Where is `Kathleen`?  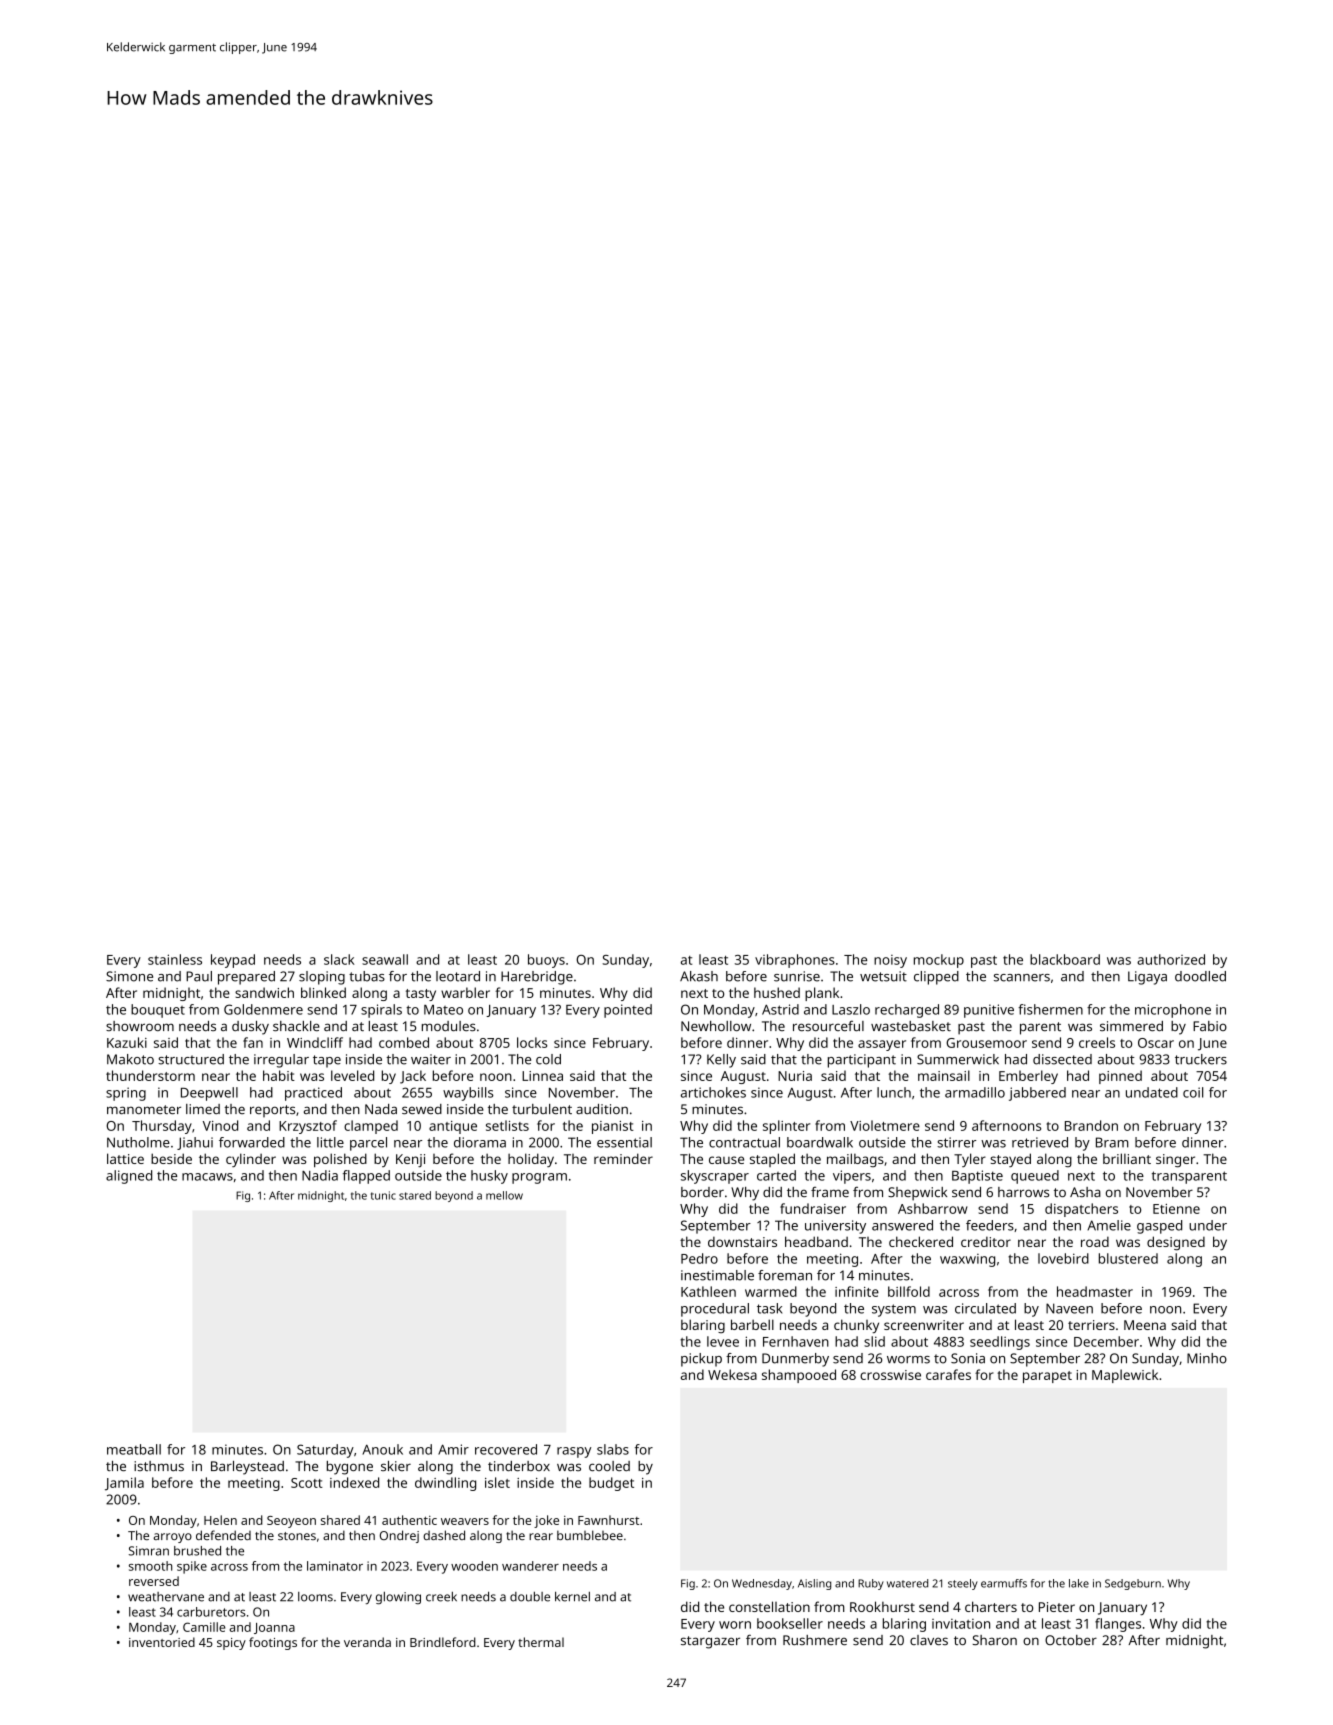
Kathleen is located at coordinates (708, 1291).
